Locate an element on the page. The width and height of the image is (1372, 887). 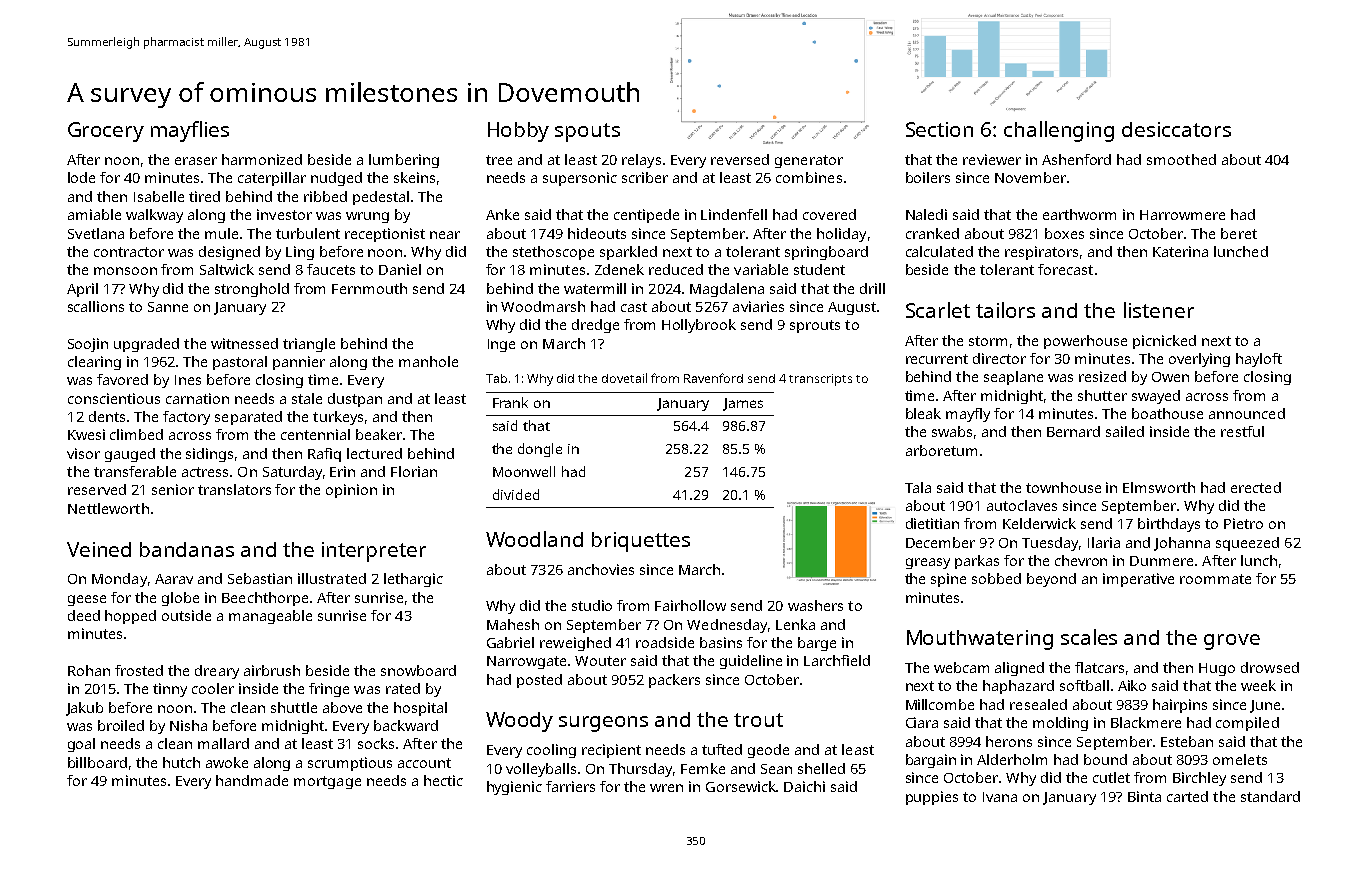
restful is located at coordinates (1242, 431).
